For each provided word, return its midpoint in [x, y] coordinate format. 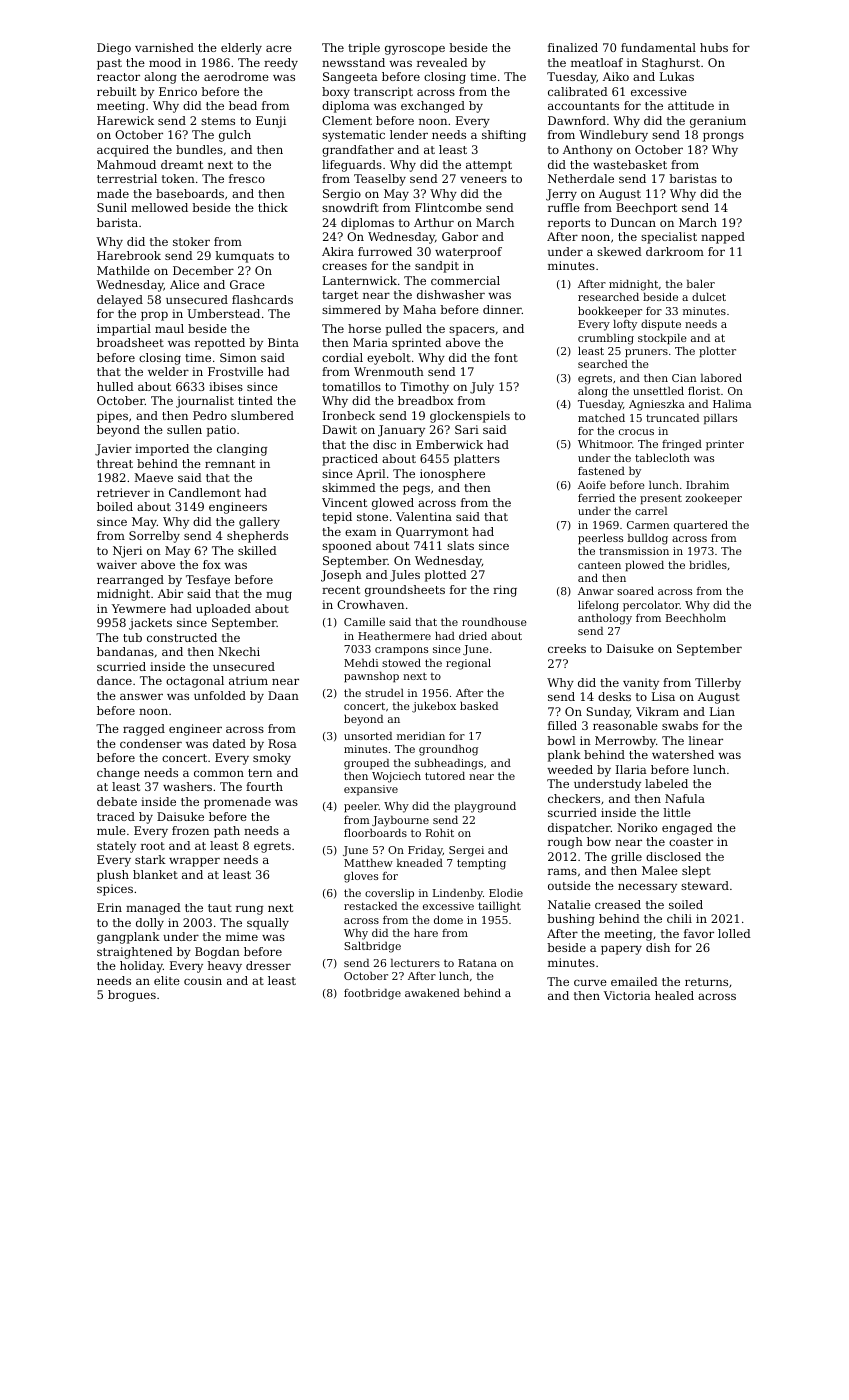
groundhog [448, 750]
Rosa [282, 743]
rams [562, 871]
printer [725, 445]
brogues [132, 996]
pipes [112, 417]
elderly [241, 49]
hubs [714, 47]
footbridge [372, 994]
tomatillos [351, 386]
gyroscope [415, 50]
